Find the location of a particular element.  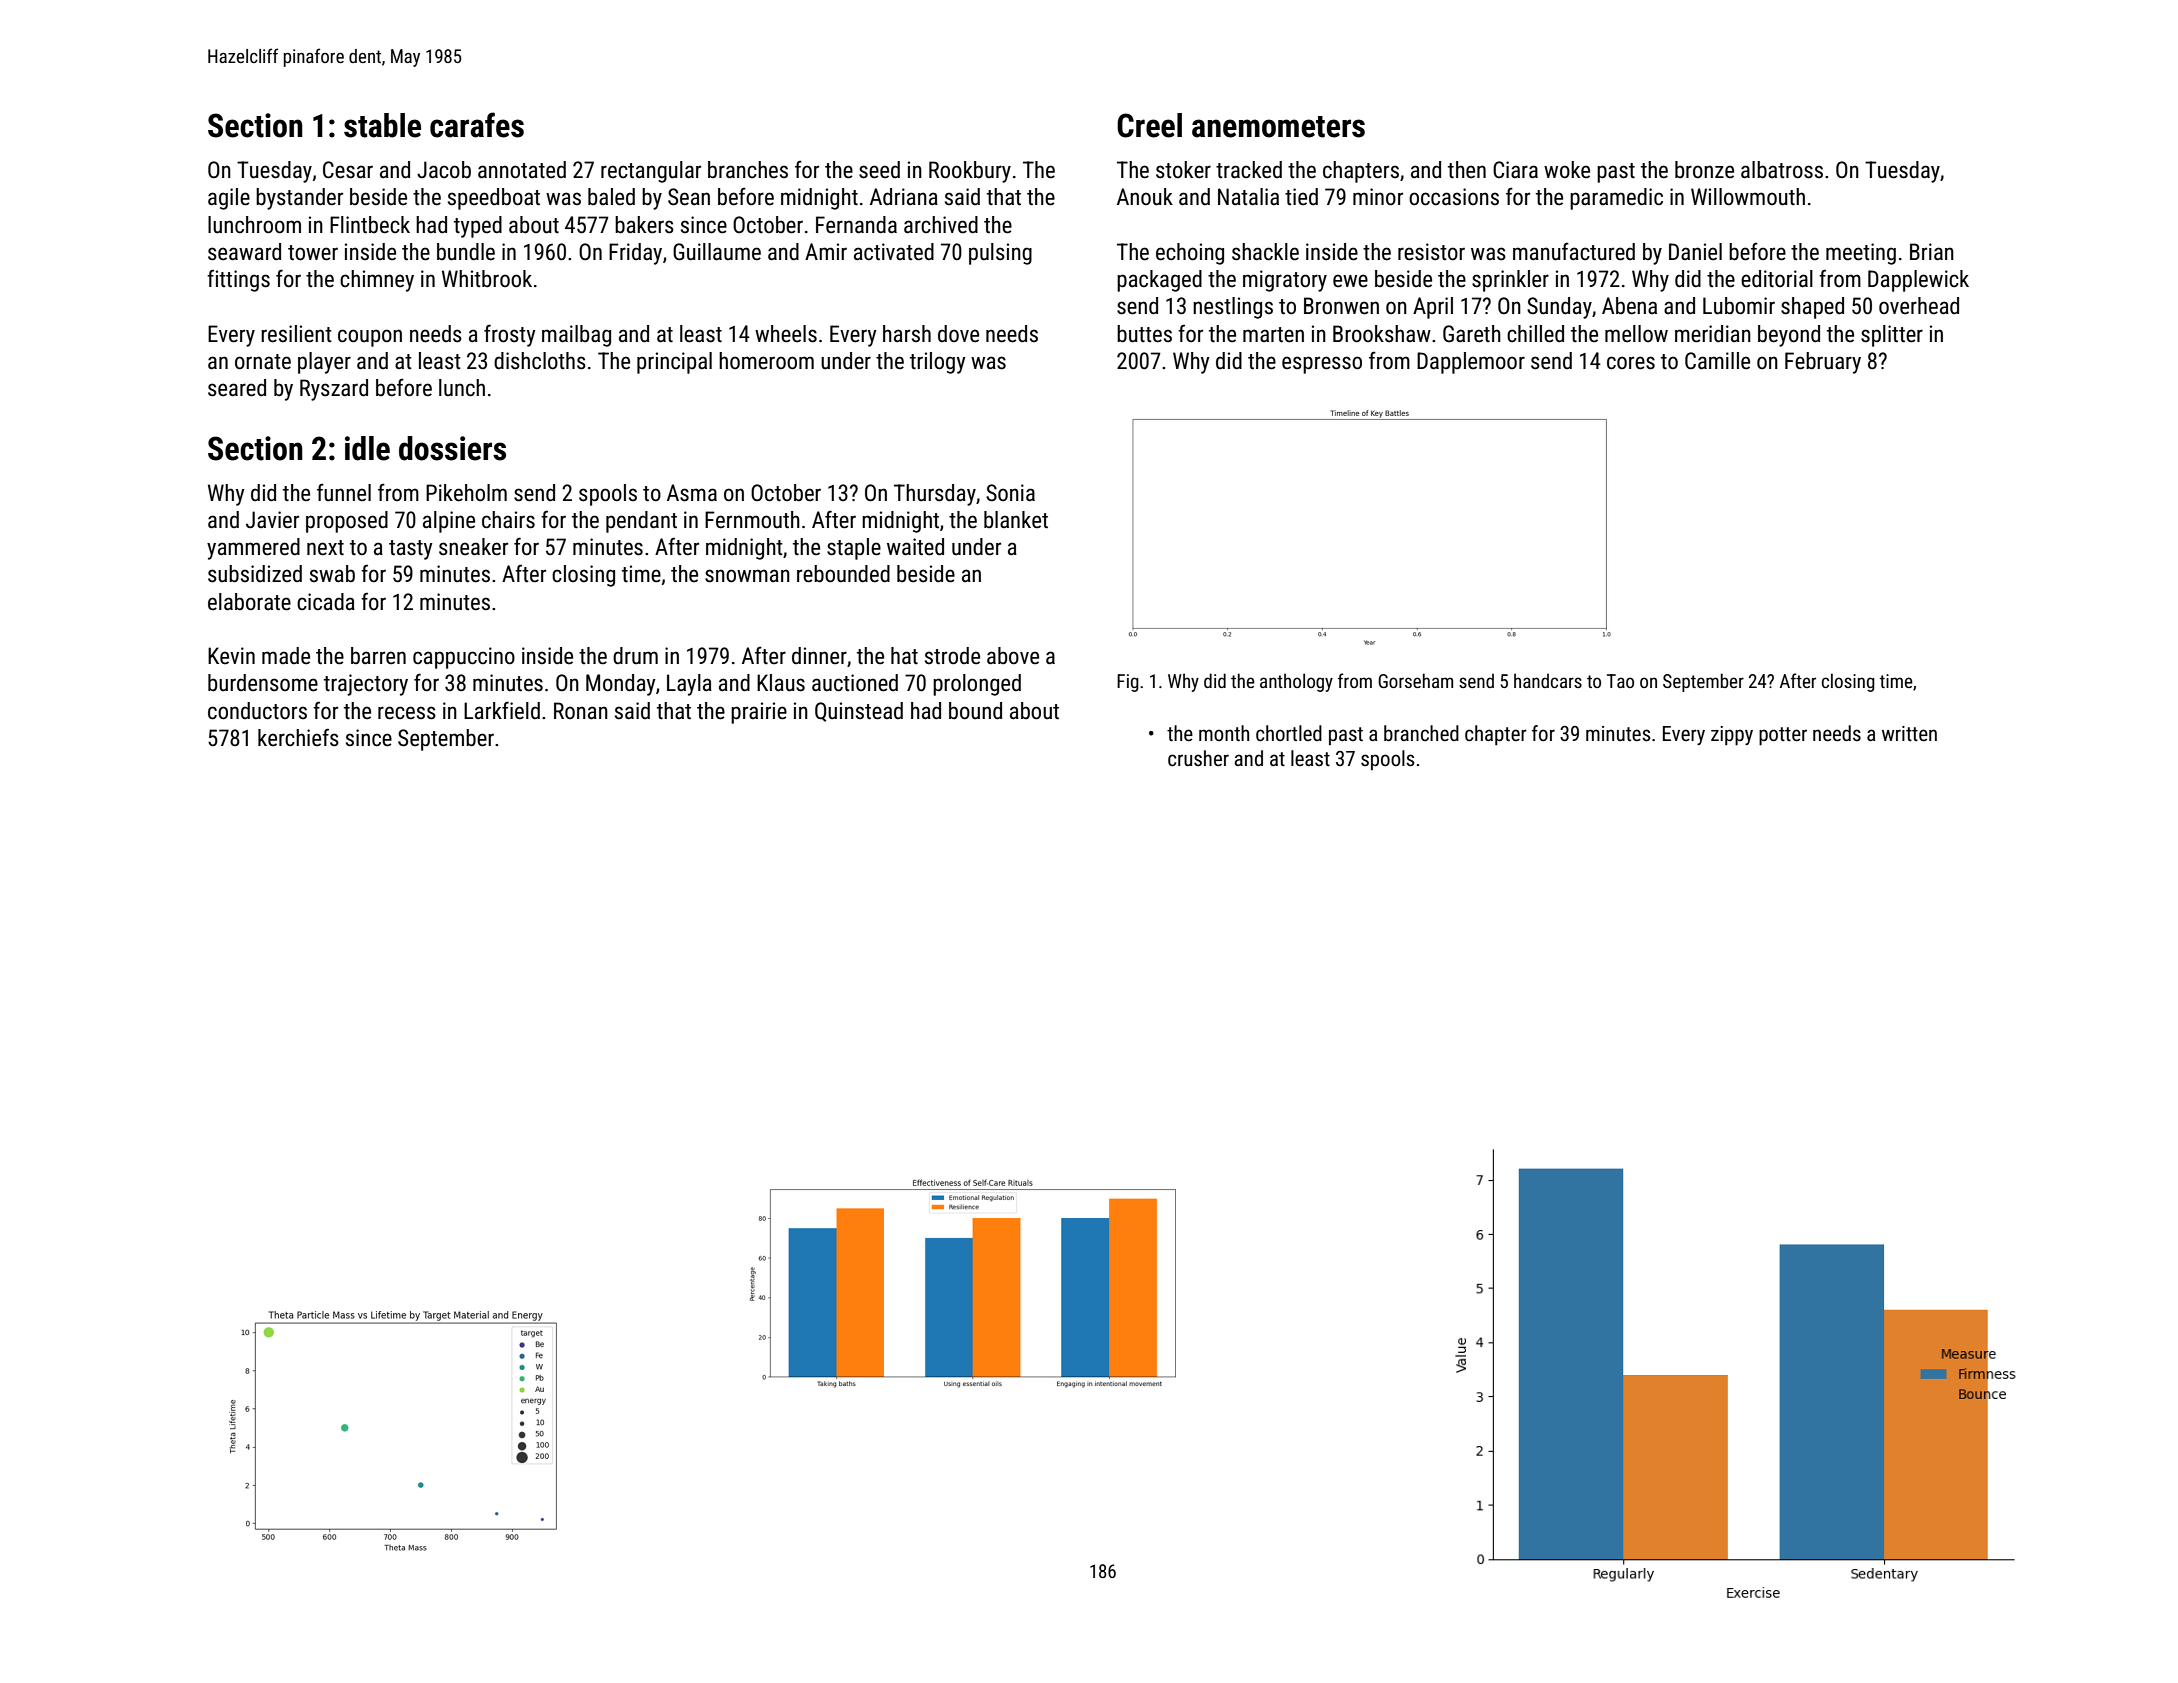

Ronan is located at coordinates (581, 711).
